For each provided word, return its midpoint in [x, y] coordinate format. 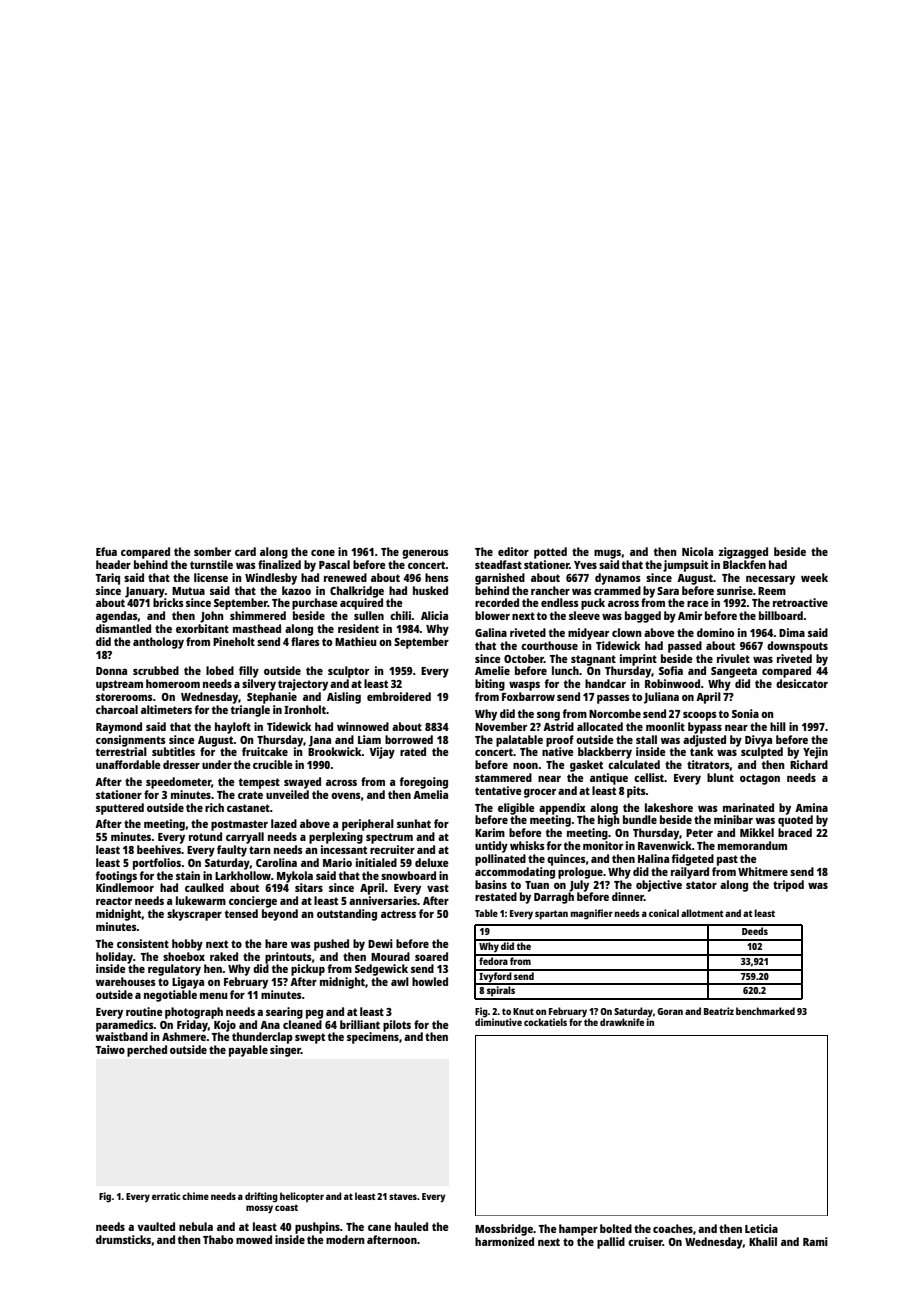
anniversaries [383, 900]
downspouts [797, 647]
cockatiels [545, 1022]
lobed [220, 670]
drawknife [622, 1022]
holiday [114, 958]
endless [560, 602]
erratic [166, 1196]
